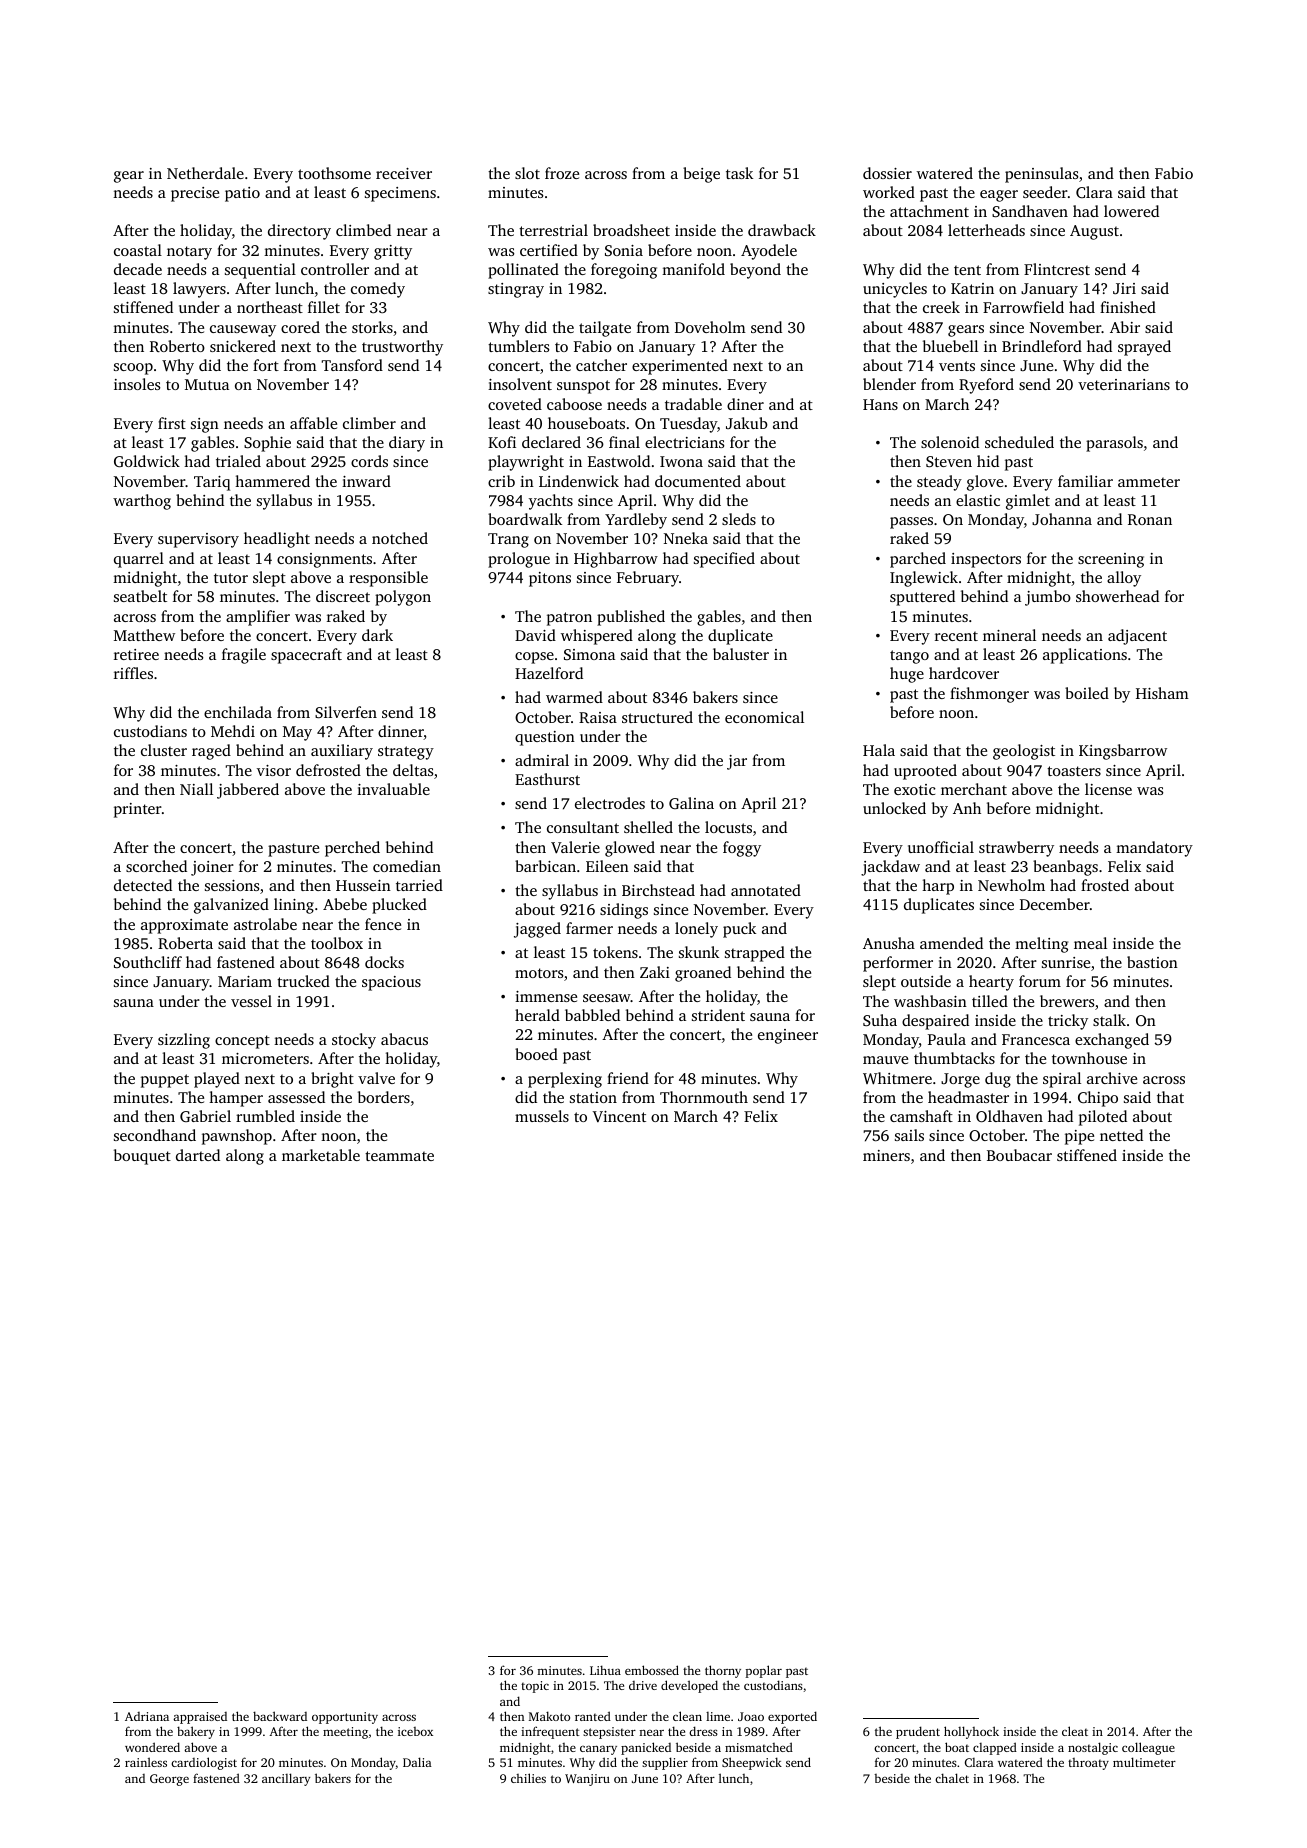  What do you see at coordinates (701, 175) in the screenshot?
I see `beige` at bounding box center [701, 175].
